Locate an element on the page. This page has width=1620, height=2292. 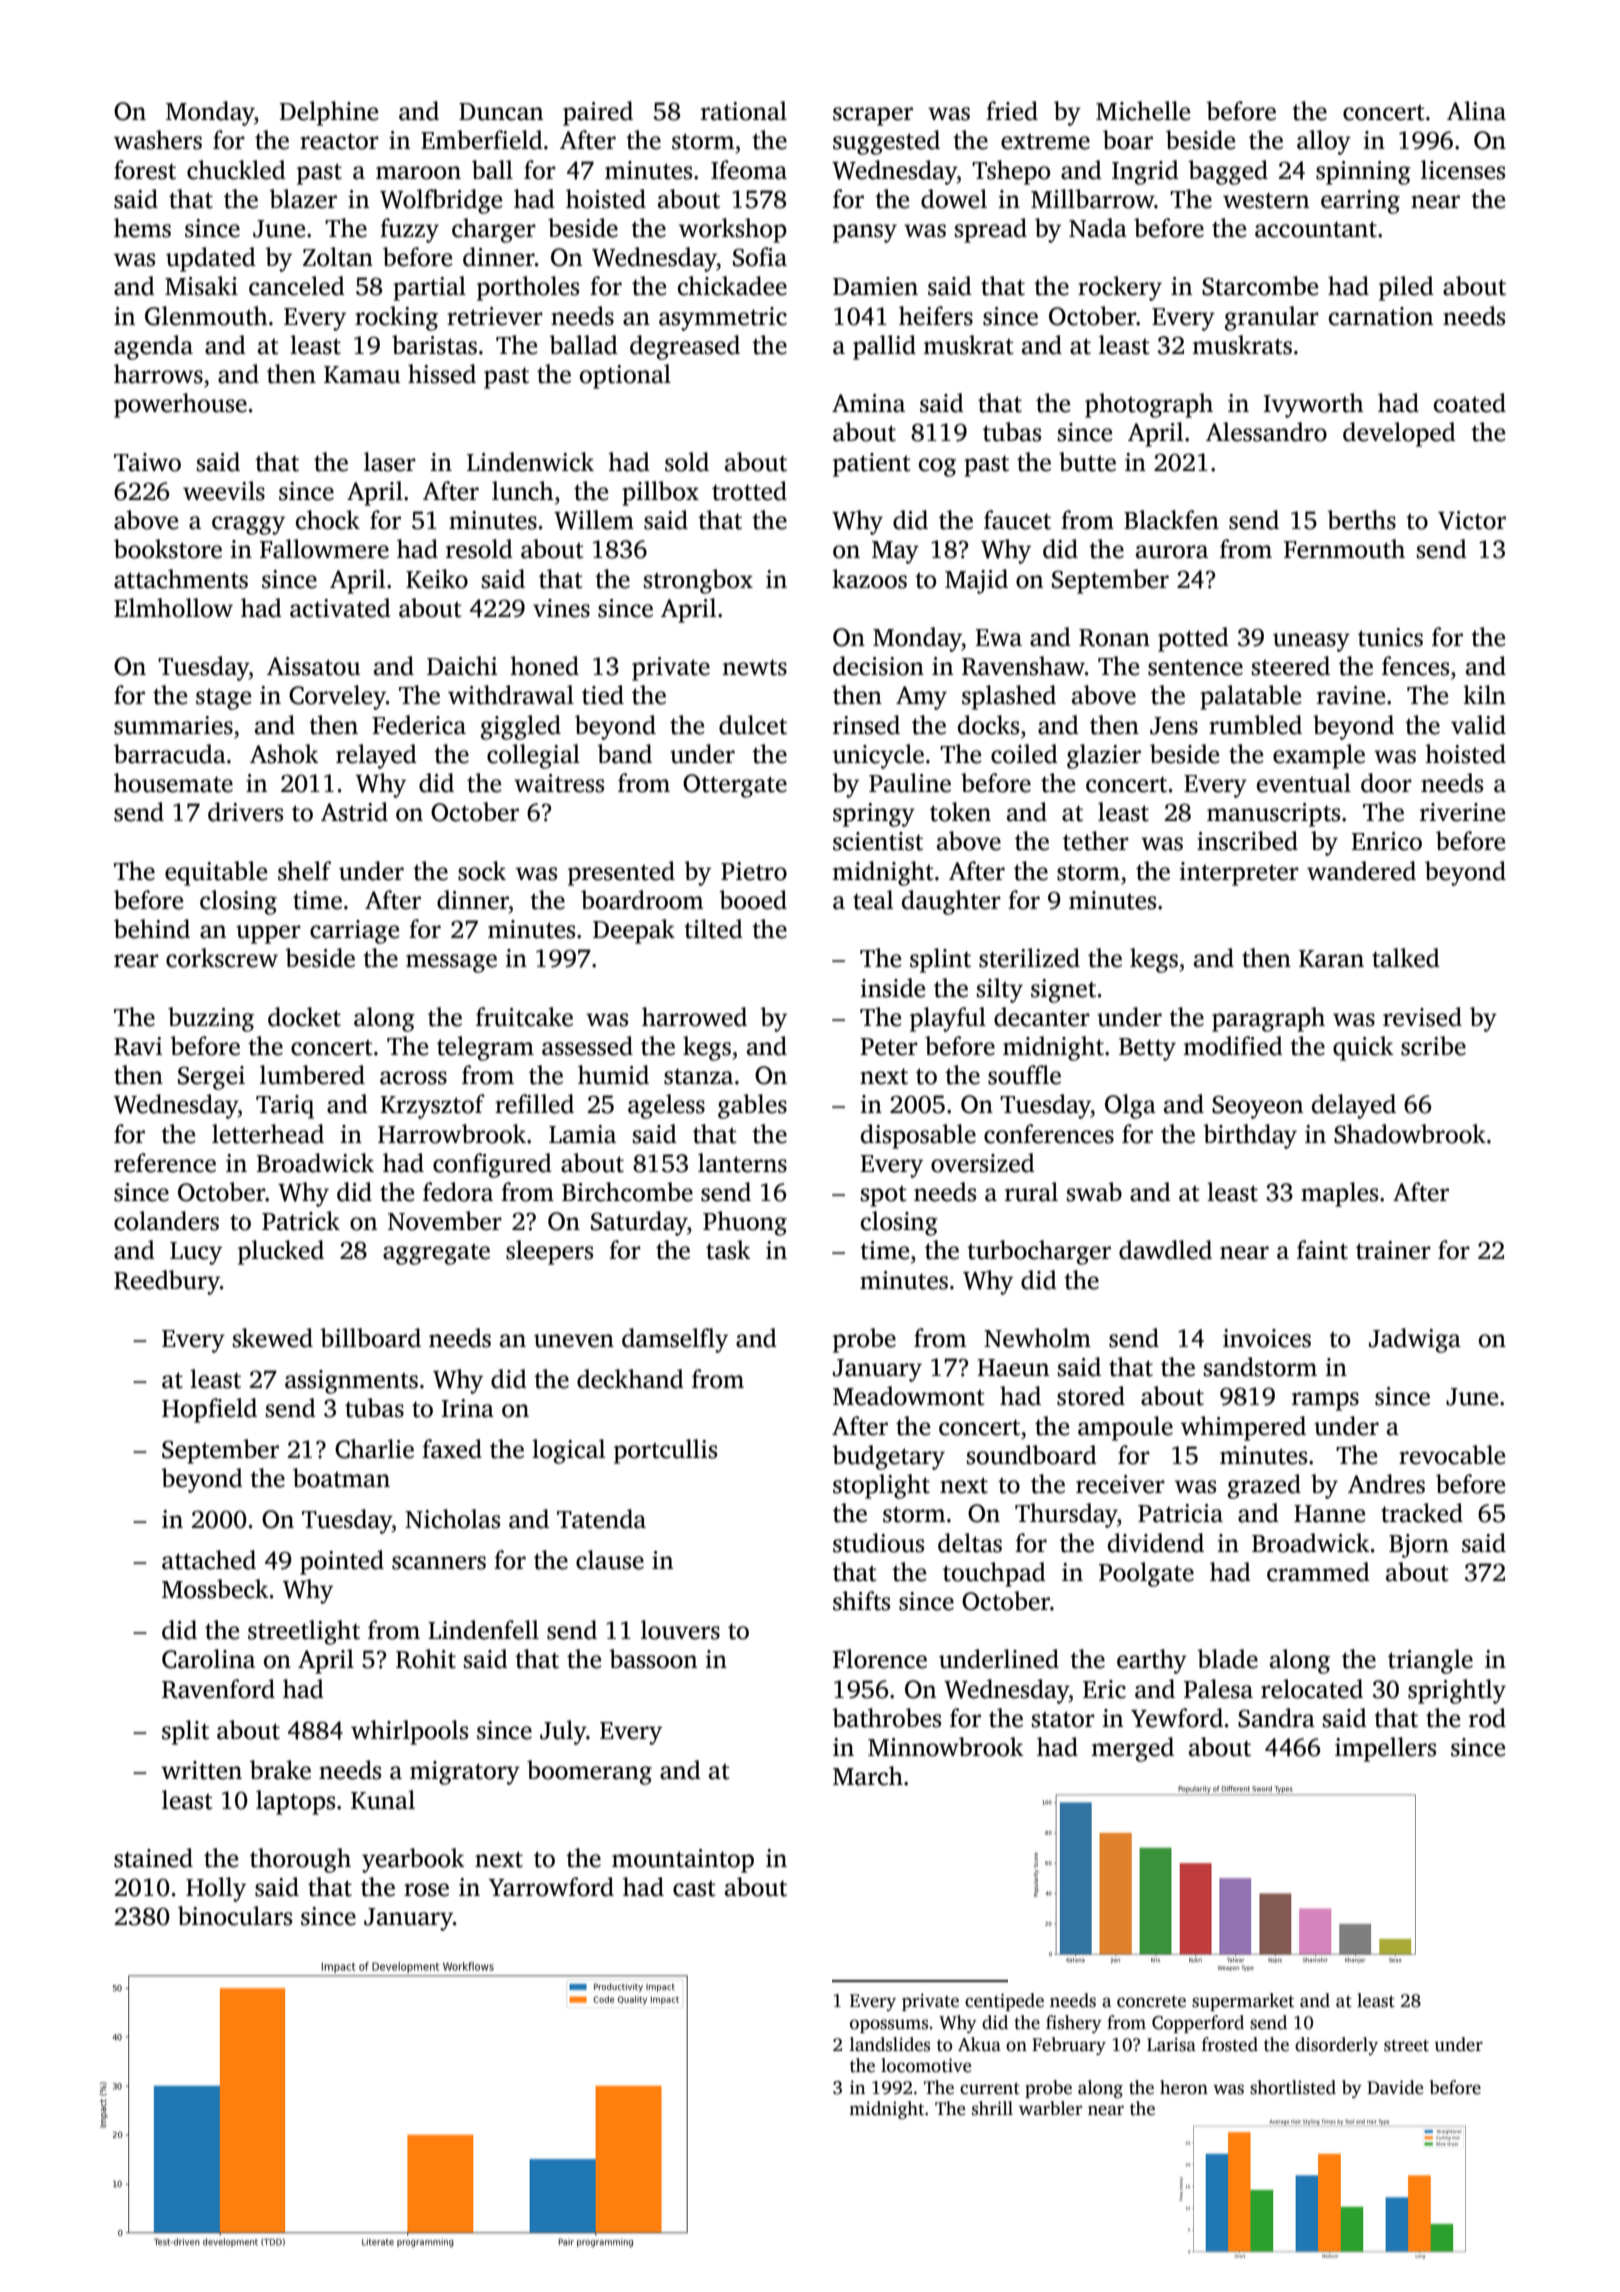
warbler is located at coordinates (1050, 2108).
